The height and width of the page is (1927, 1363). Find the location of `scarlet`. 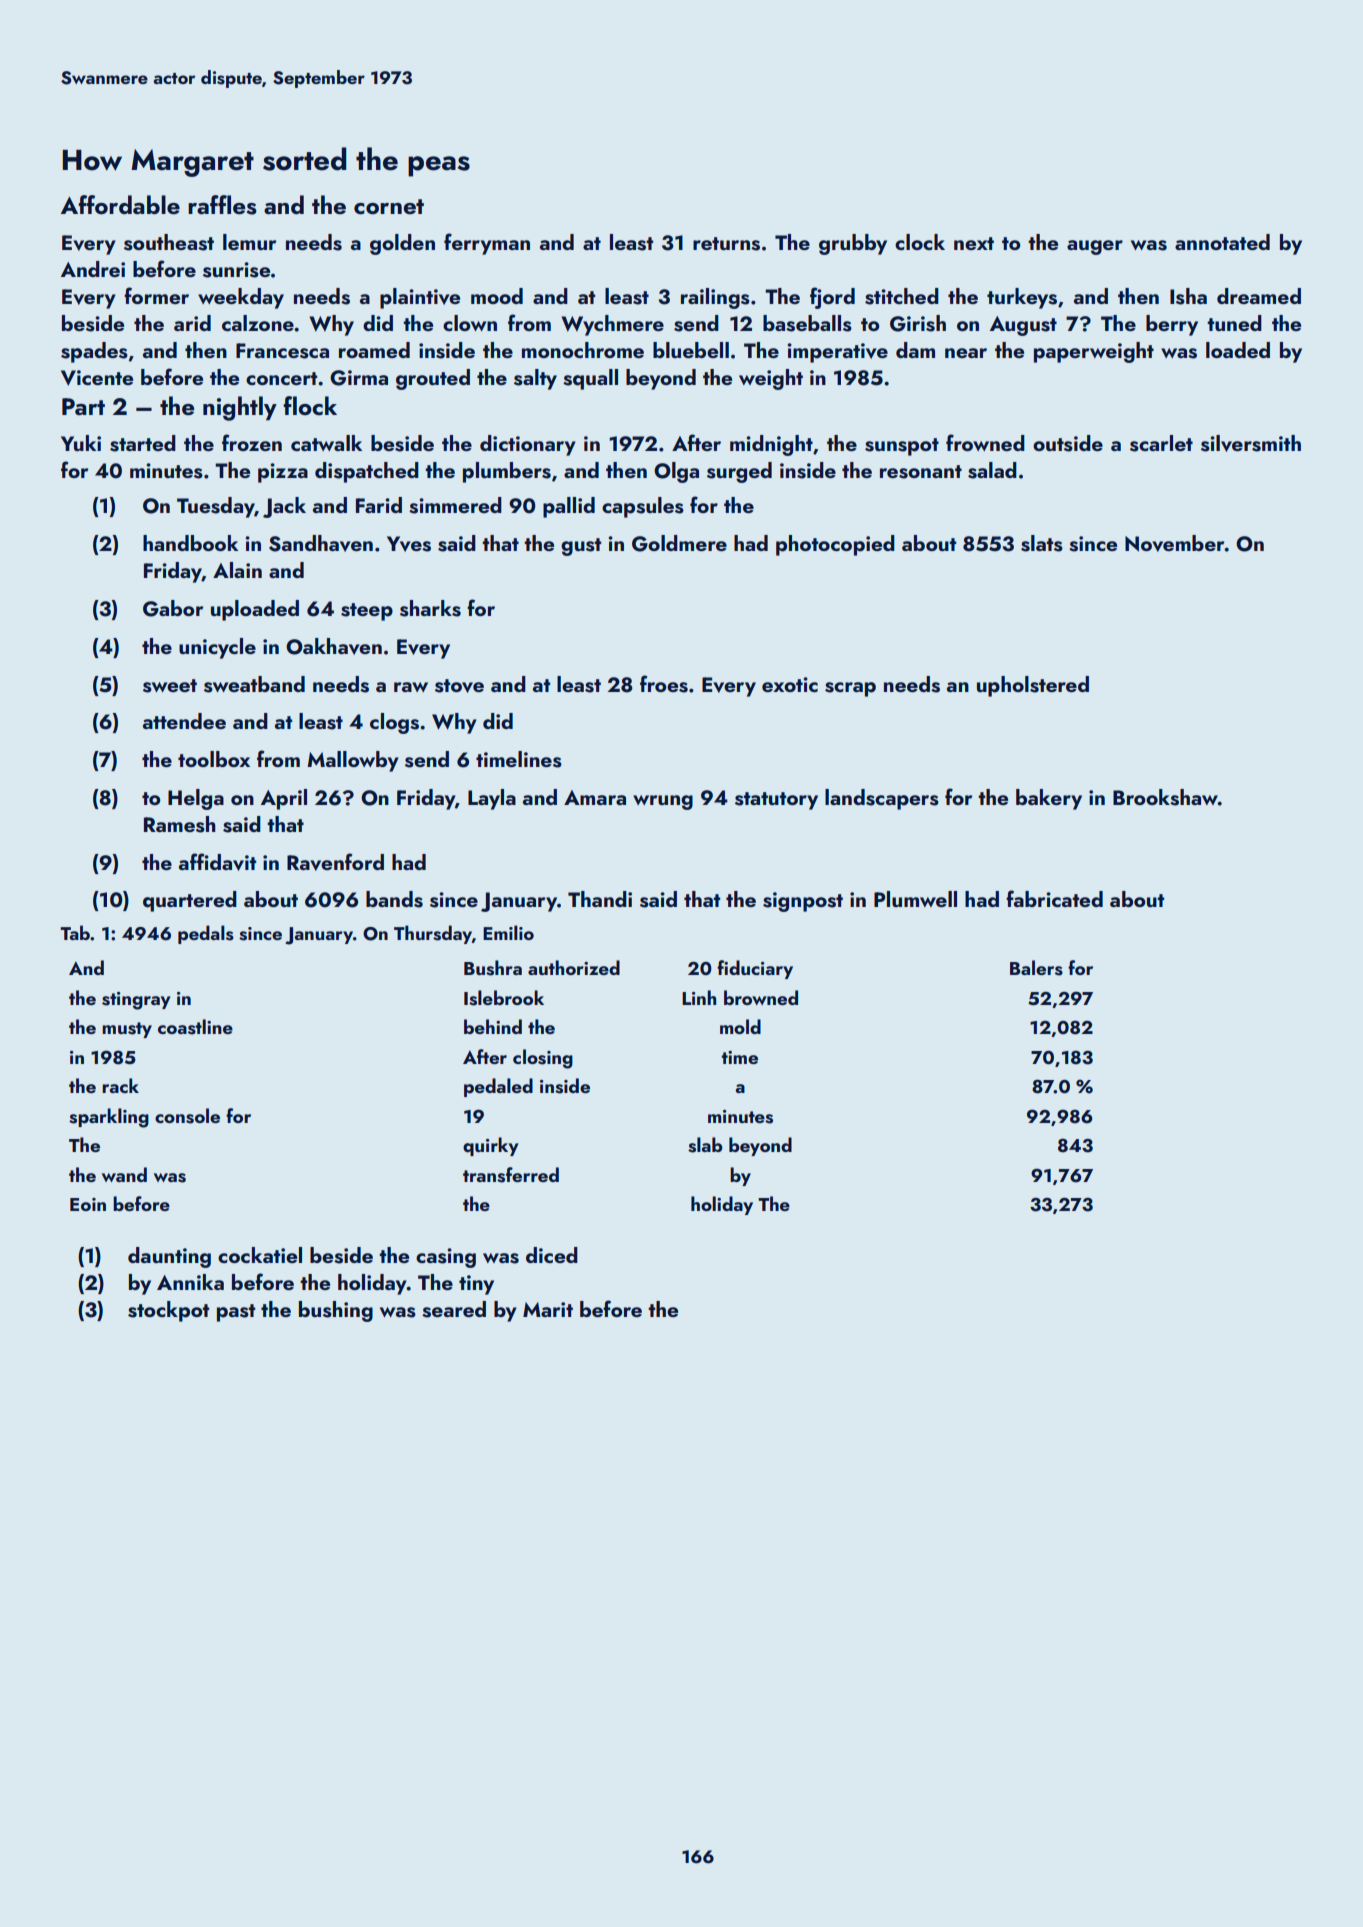

scarlet is located at coordinates (1161, 443).
